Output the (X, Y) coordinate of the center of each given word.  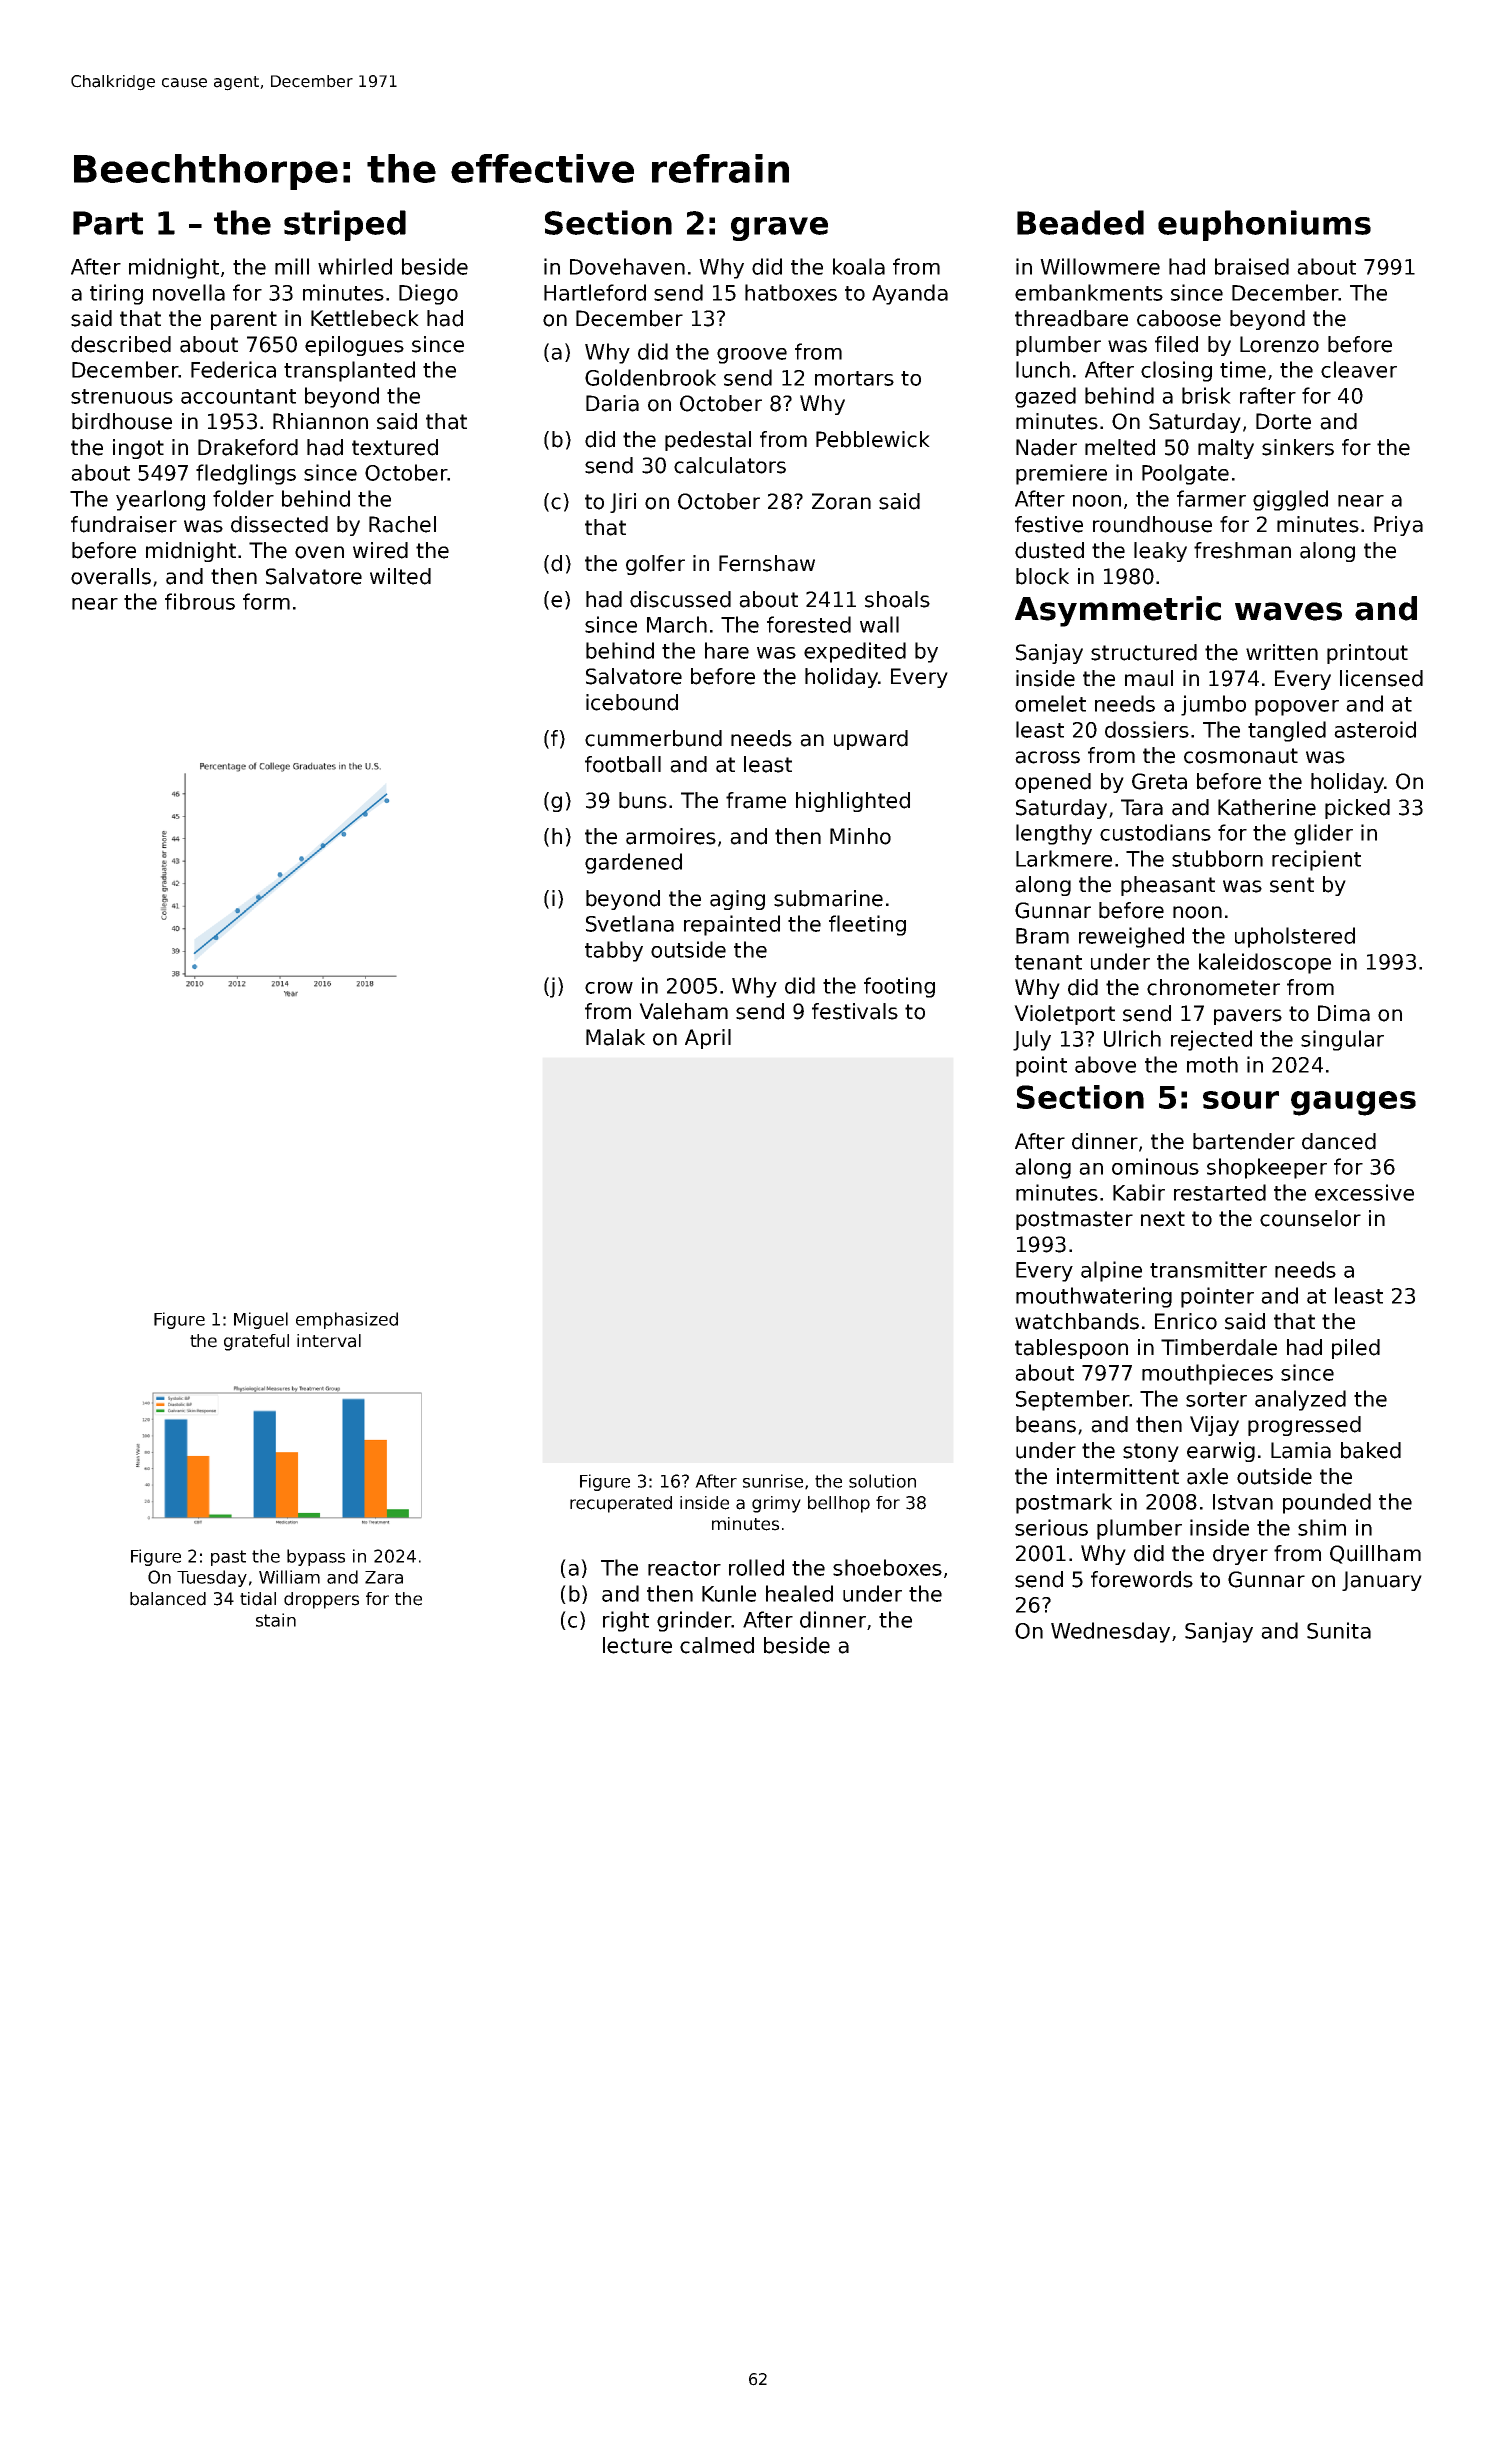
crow (609, 988)
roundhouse (1152, 524)
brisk (1206, 395)
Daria (612, 403)
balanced (168, 1599)
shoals (897, 599)
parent (244, 320)
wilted (400, 576)
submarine (828, 898)
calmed (717, 1645)
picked (1357, 809)
